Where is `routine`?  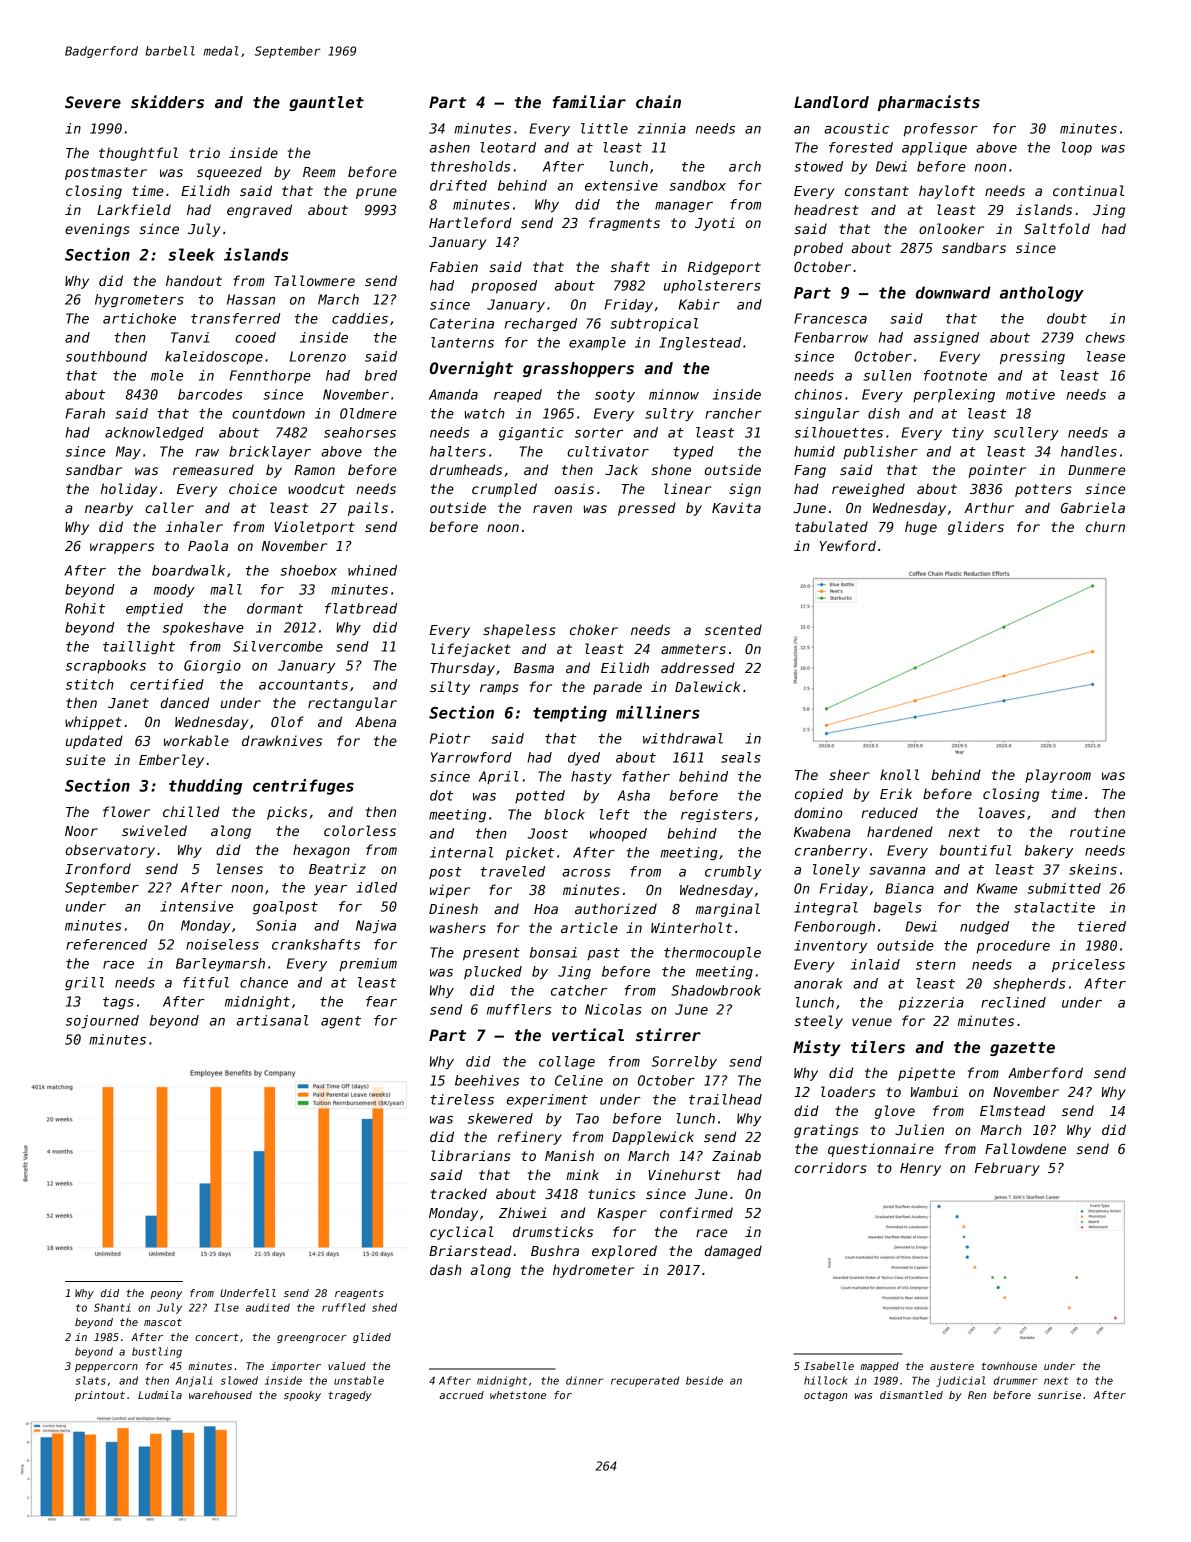
routine is located at coordinates (1097, 831).
